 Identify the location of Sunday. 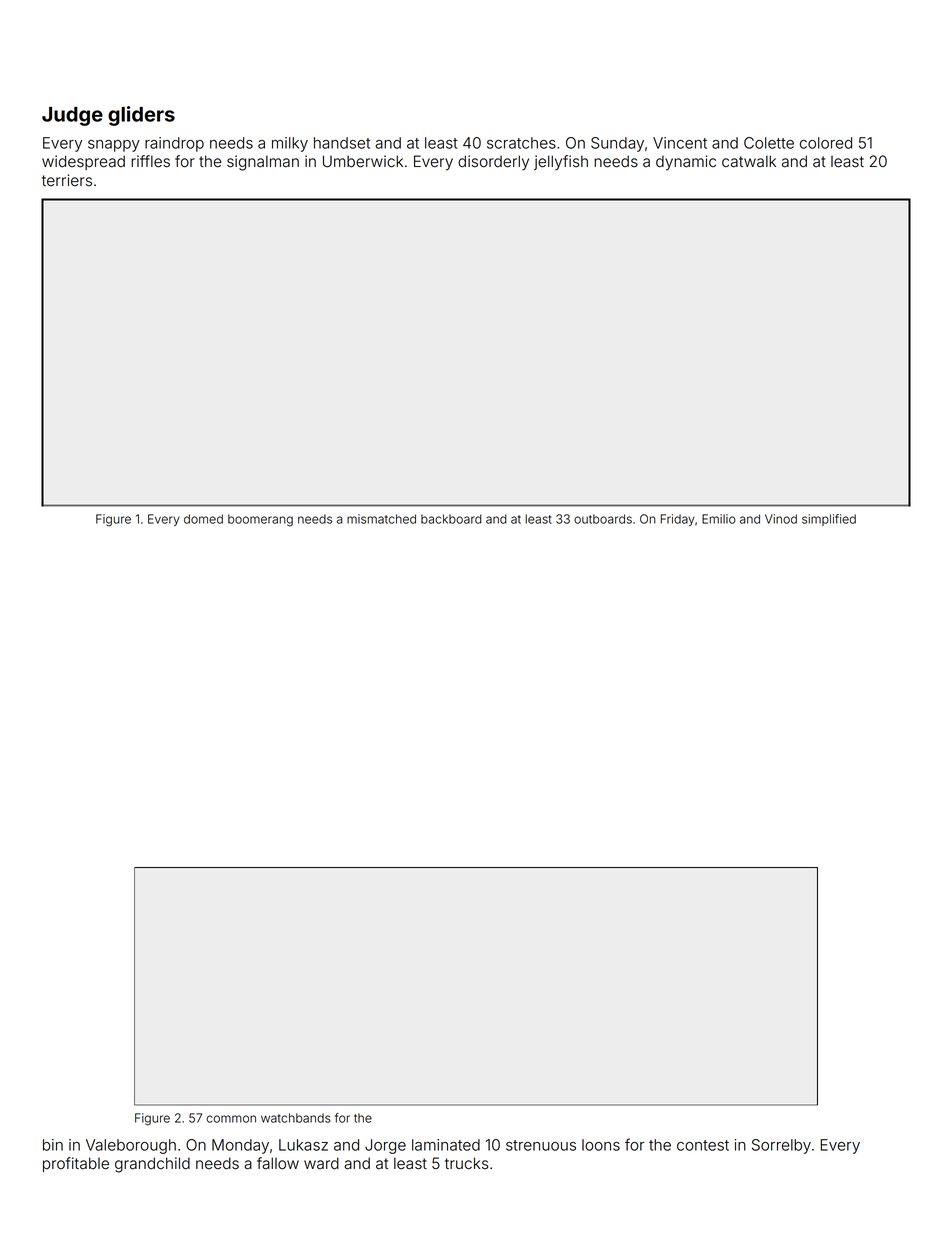
(617, 144).
